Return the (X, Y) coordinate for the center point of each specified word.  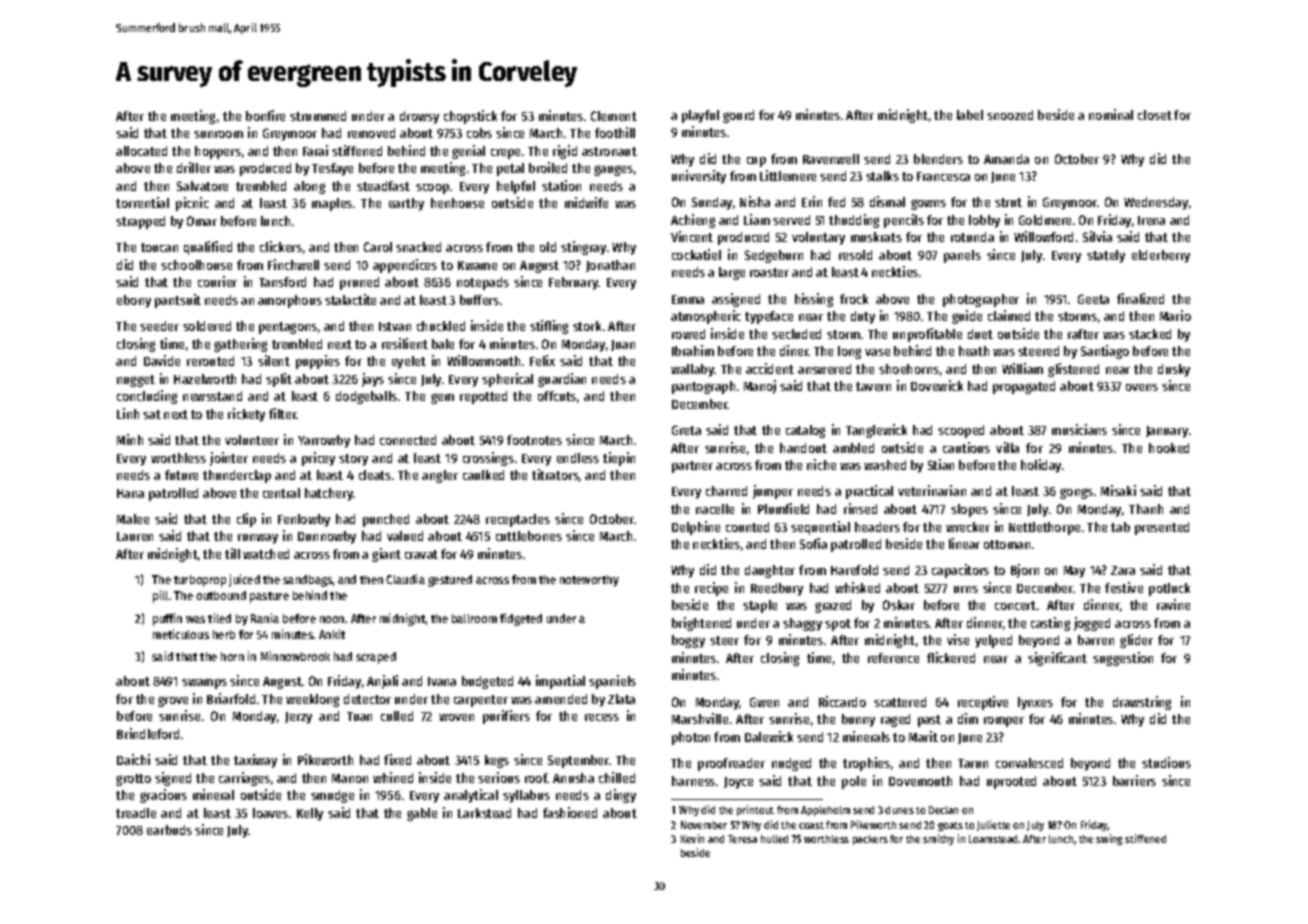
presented (1162, 528)
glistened (1073, 370)
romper (1004, 722)
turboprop (200, 581)
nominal (1111, 114)
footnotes (534, 440)
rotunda (972, 237)
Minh (130, 439)
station (561, 185)
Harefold (854, 570)
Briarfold (231, 698)
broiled (548, 167)
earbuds (169, 830)
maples (332, 204)
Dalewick (769, 736)
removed (371, 133)
